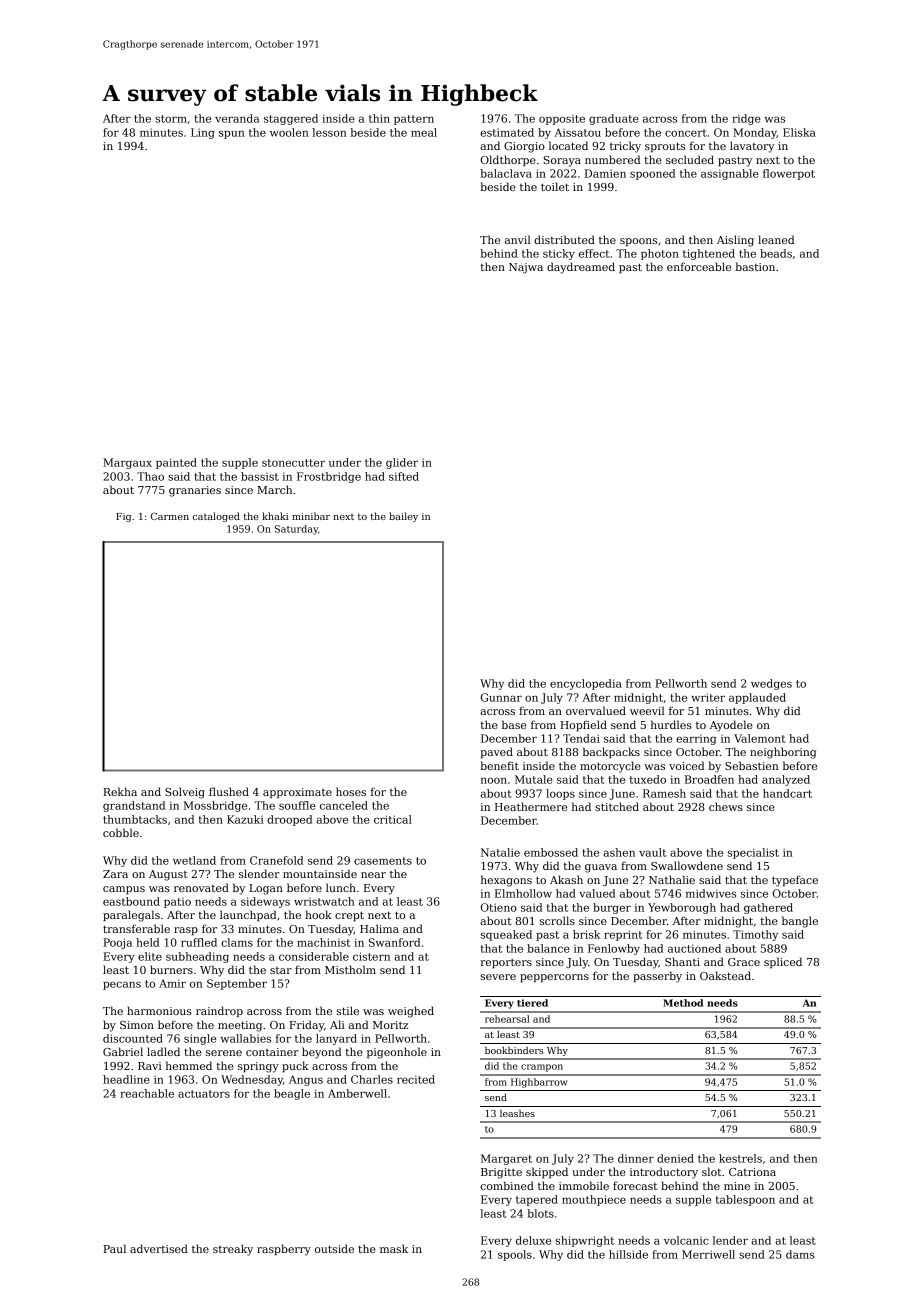 The image size is (924, 1308). I want to click on writer, so click(708, 697).
